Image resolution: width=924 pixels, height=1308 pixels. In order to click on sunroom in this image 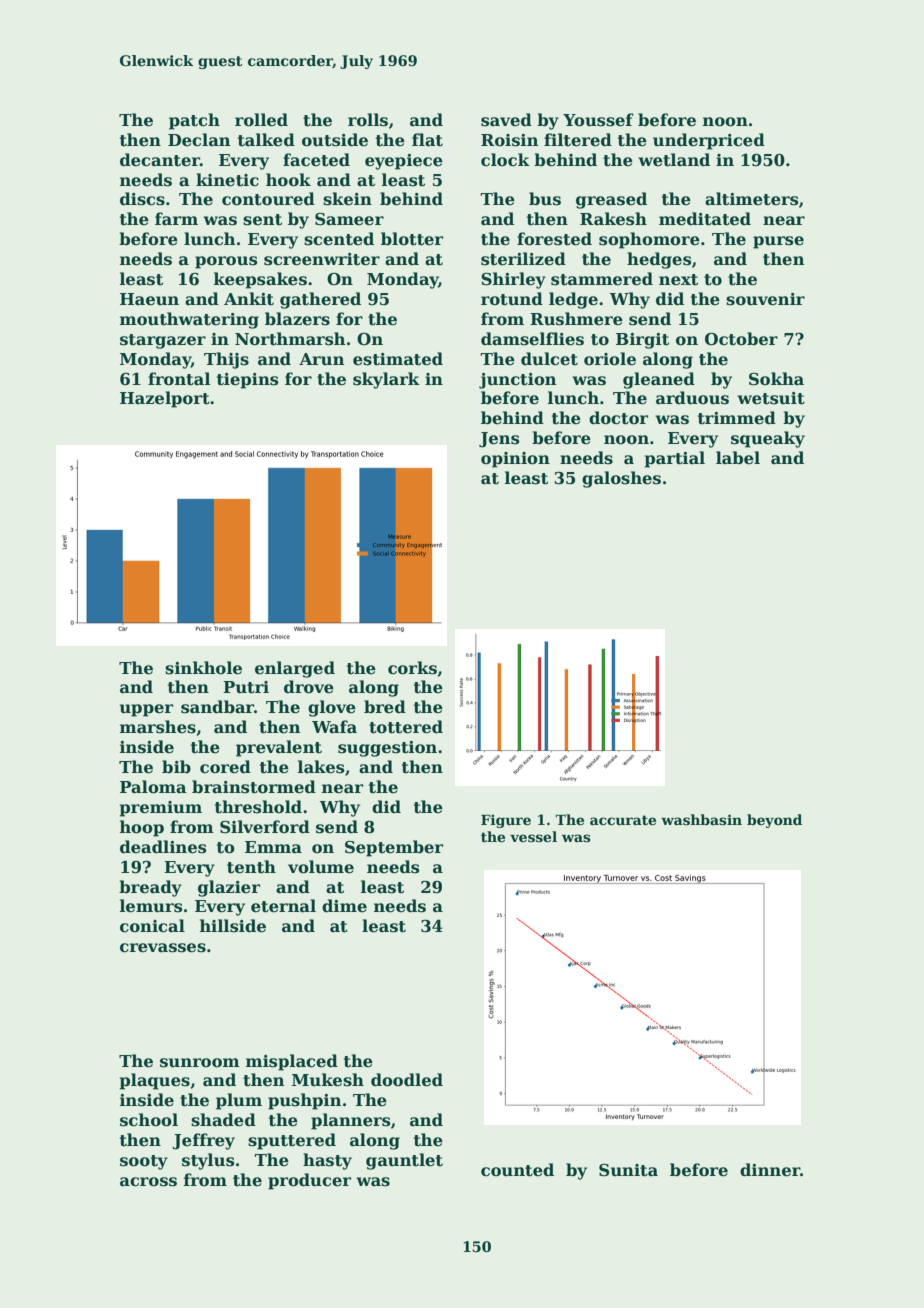, I will do `click(200, 1063)`.
